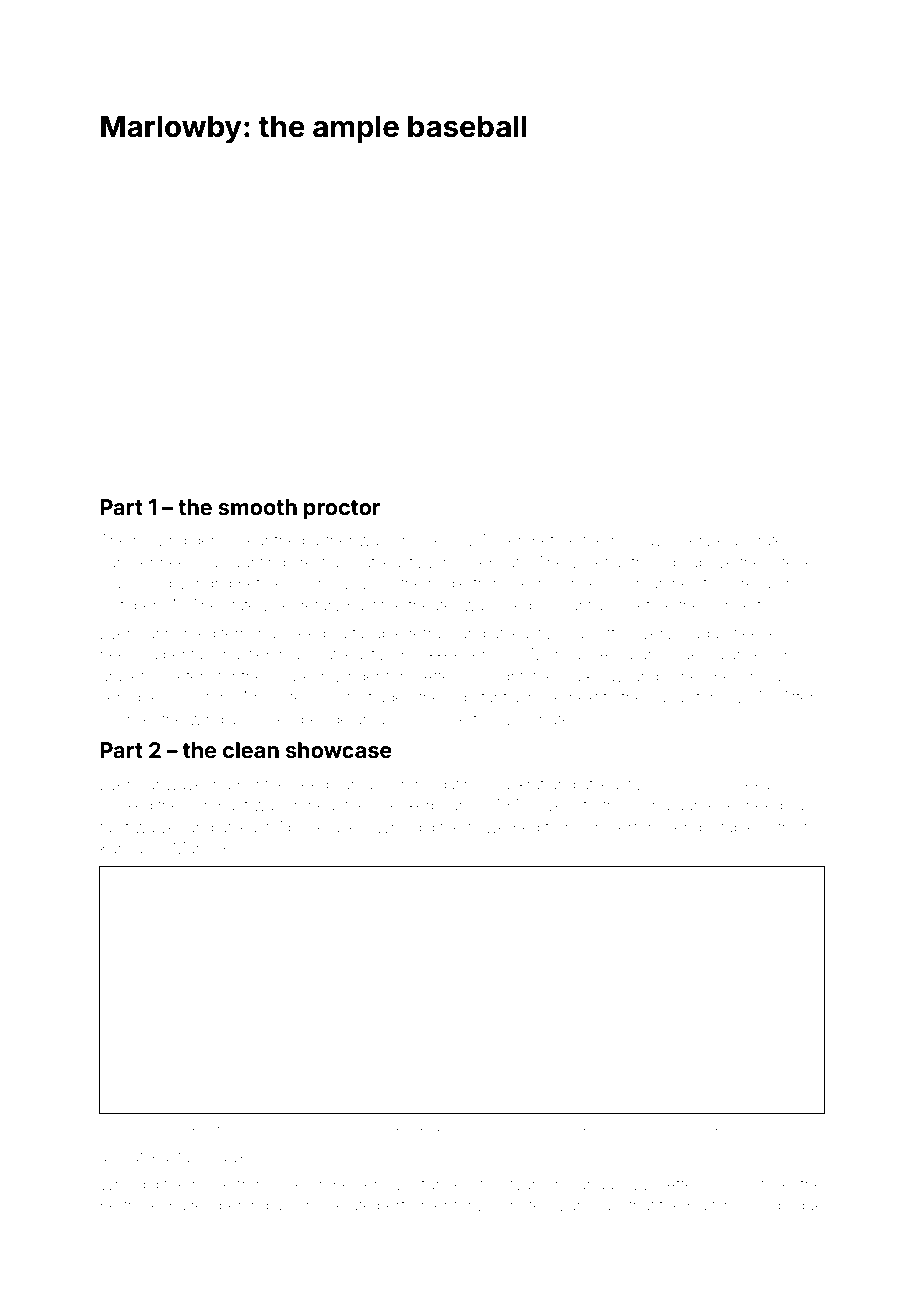  Describe the element at coordinates (776, 1184) in the image. I see `time` at that location.
